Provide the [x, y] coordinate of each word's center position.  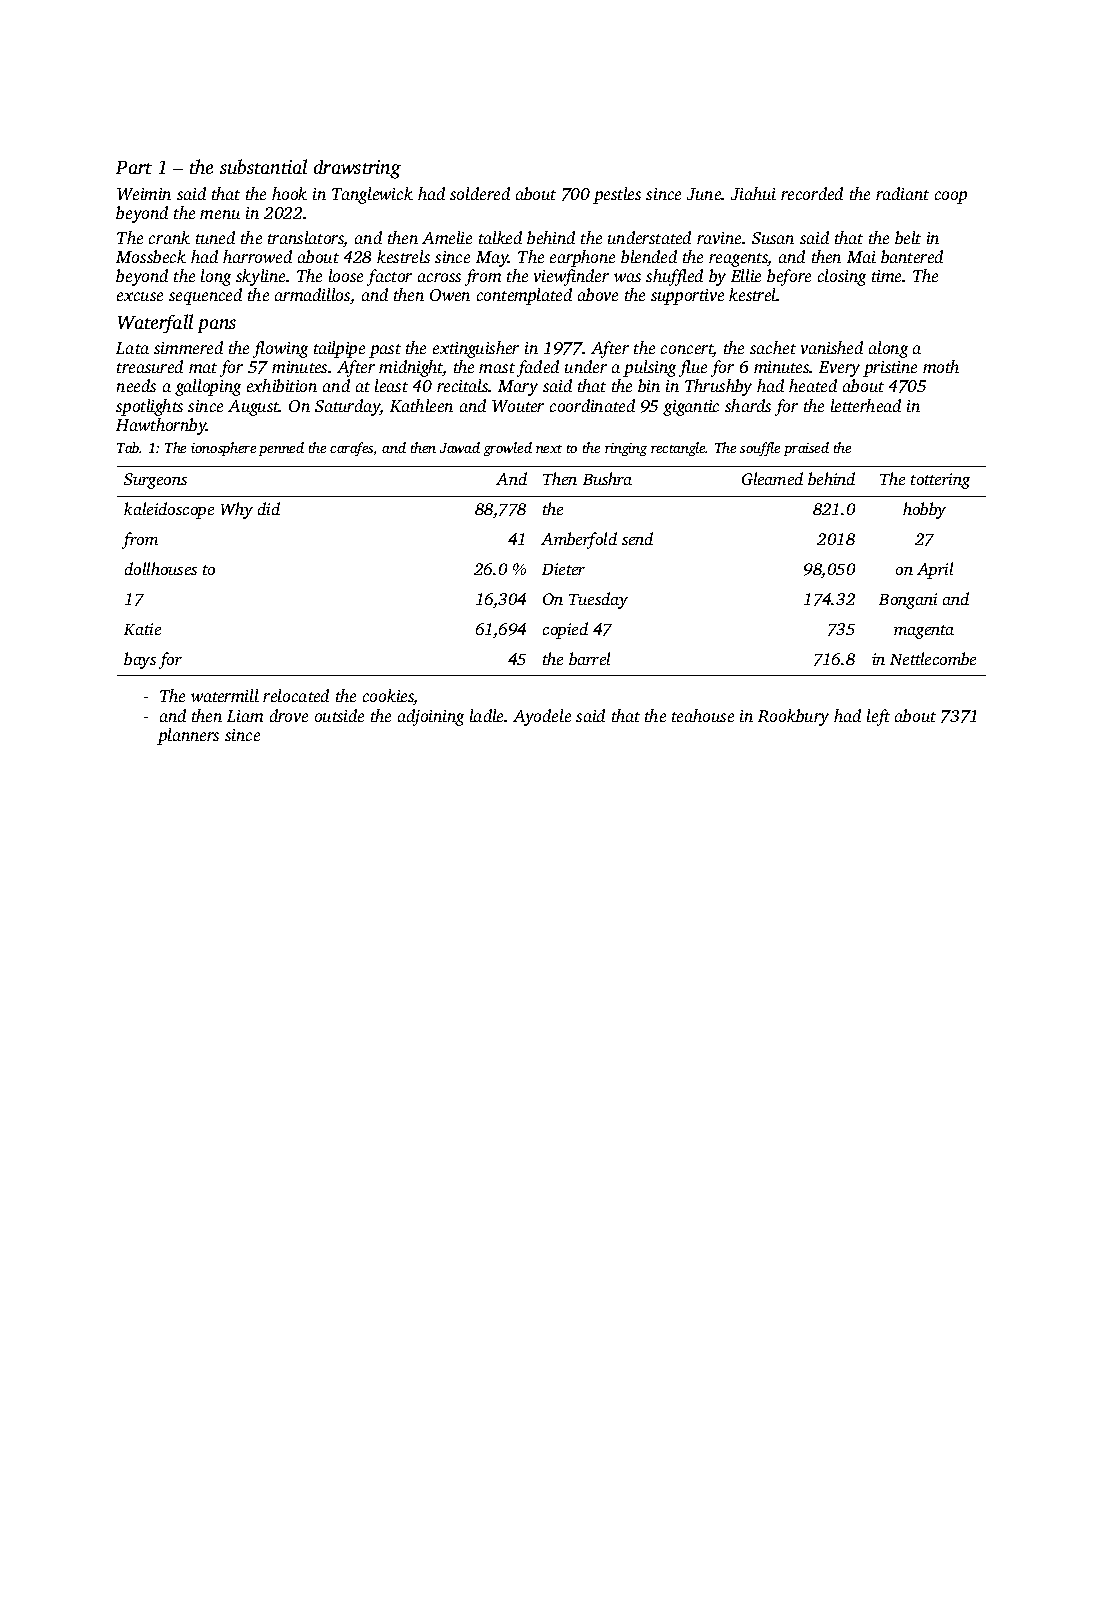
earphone [582, 258]
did [269, 508]
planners [188, 736]
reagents [738, 260]
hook [289, 193]
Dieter [563, 569]
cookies [388, 697]
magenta [924, 632]
